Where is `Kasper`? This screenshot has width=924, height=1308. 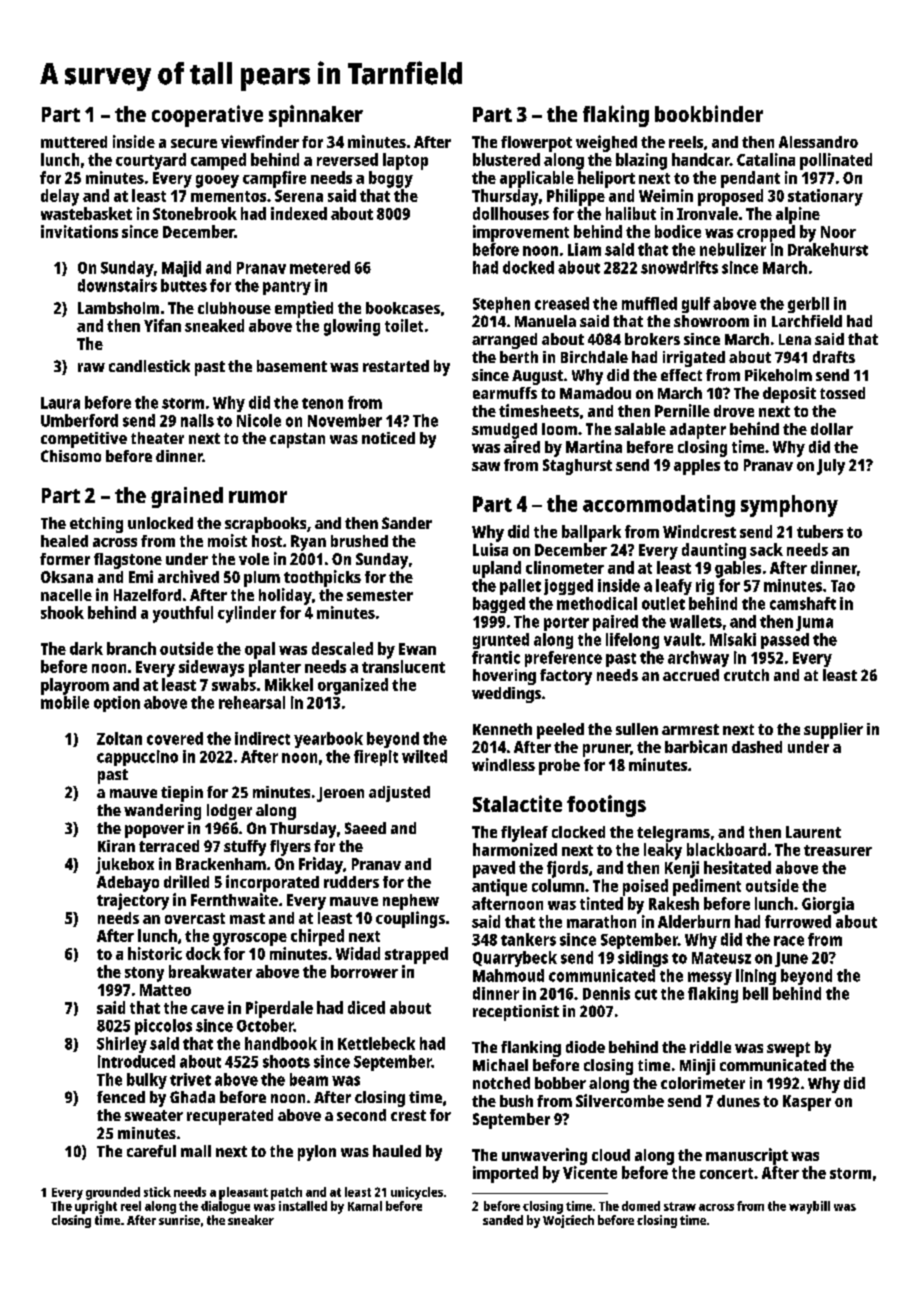 Kasper is located at coordinates (807, 1103).
